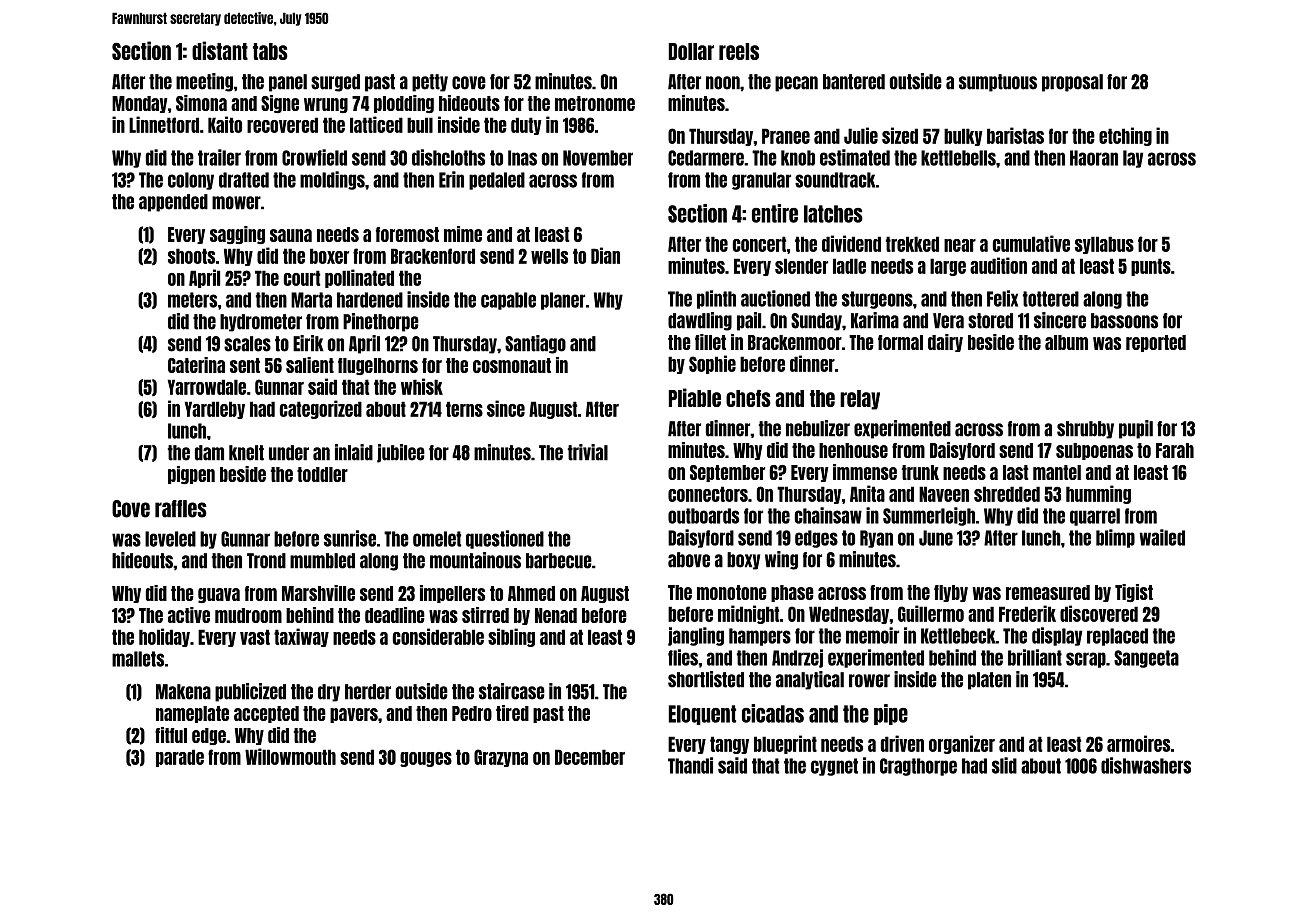 The image size is (1308, 924). I want to click on meters, so click(192, 300).
